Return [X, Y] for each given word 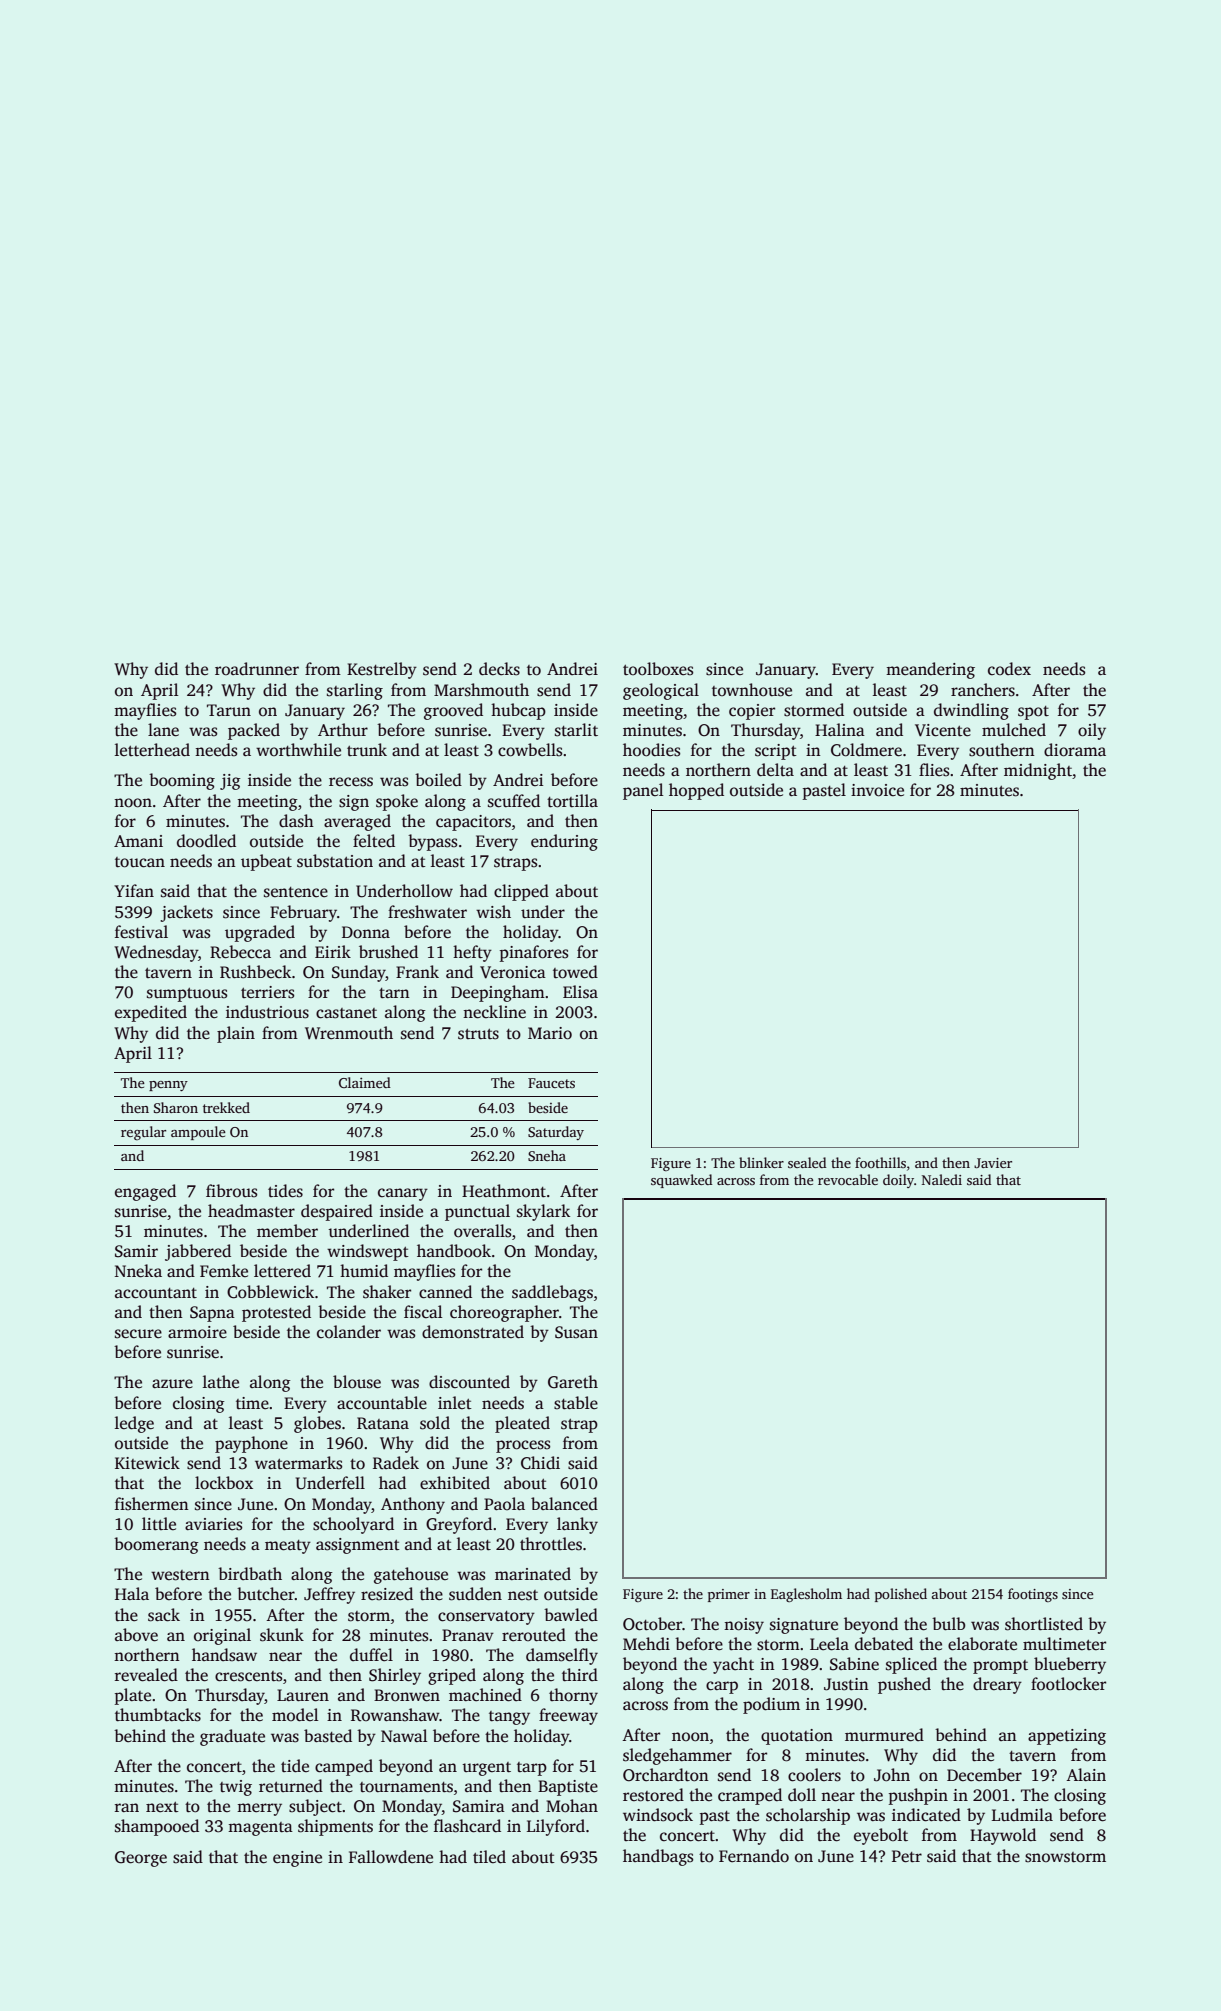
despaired [337, 1212]
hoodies [651, 750]
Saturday [556, 1133]
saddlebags [552, 1293]
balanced [564, 1504]
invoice [877, 790]
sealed [807, 1162]
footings [1033, 1595]
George [141, 1859]
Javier [993, 1163]
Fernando [754, 1856]
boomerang [156, 1545]
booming [182, 781]
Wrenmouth [349, 1033]
